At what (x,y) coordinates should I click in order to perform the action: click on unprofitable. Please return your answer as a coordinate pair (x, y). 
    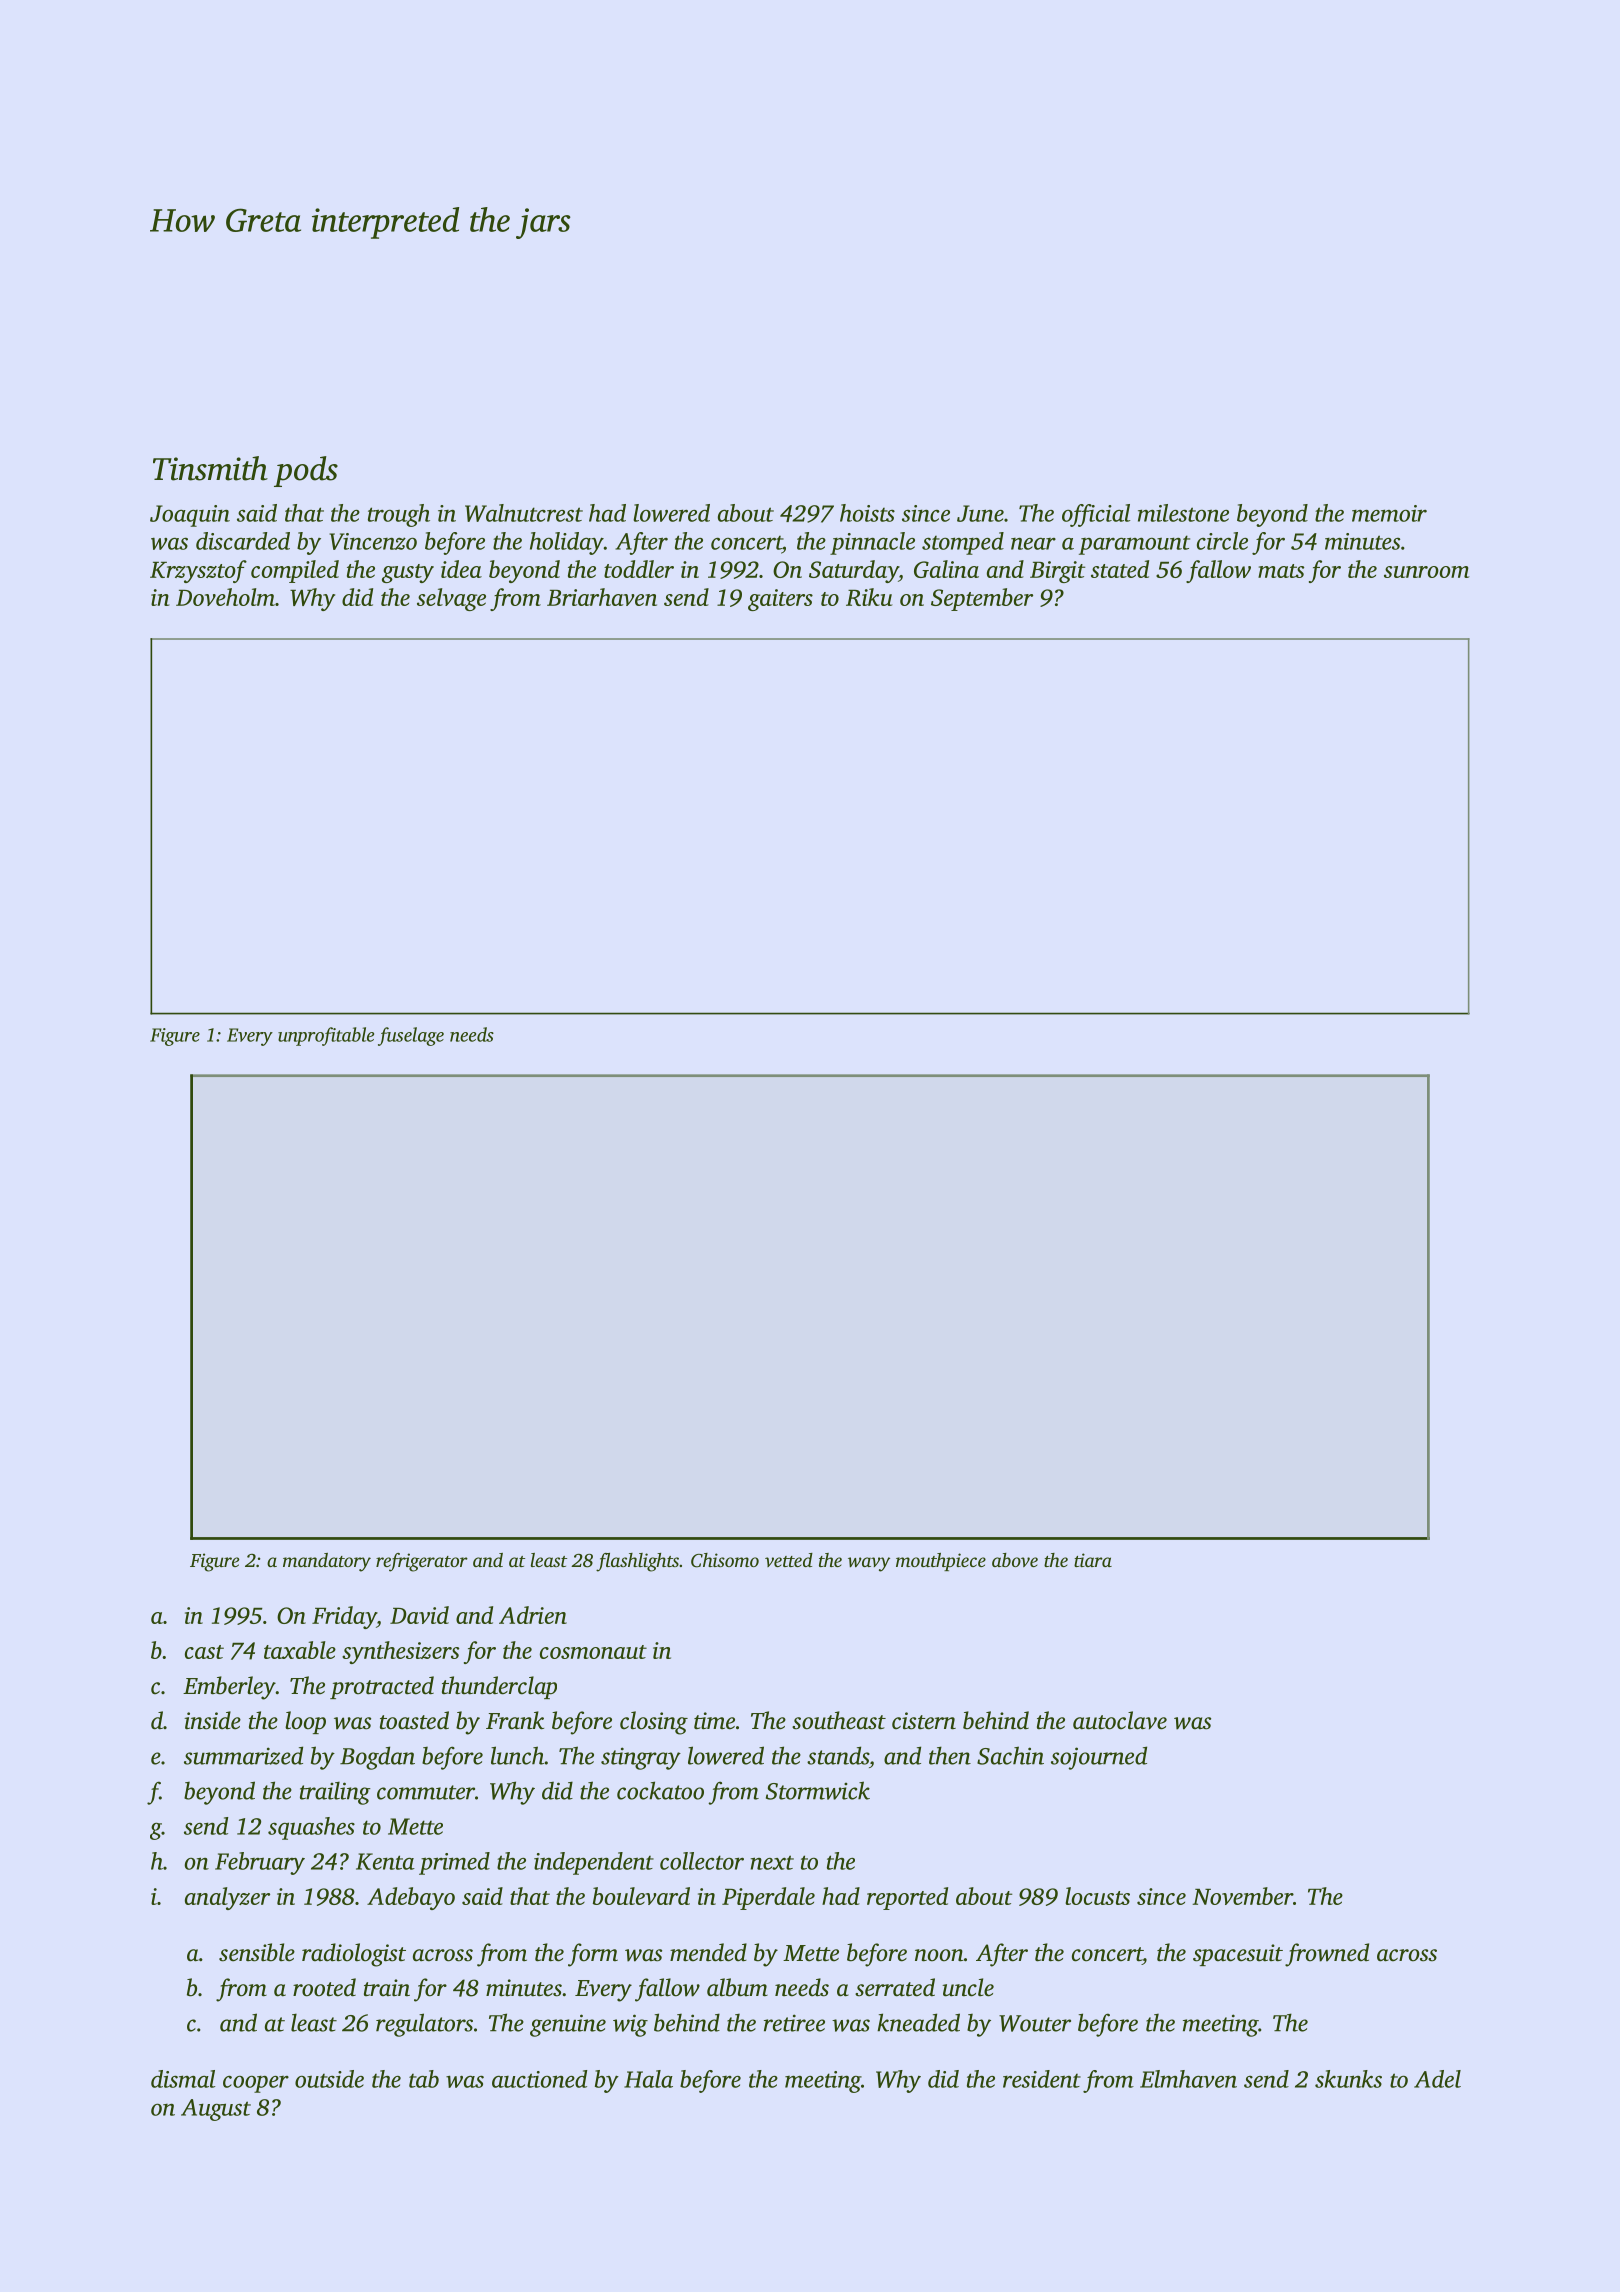
    Looking at the image, I should click on (326, 1036).
